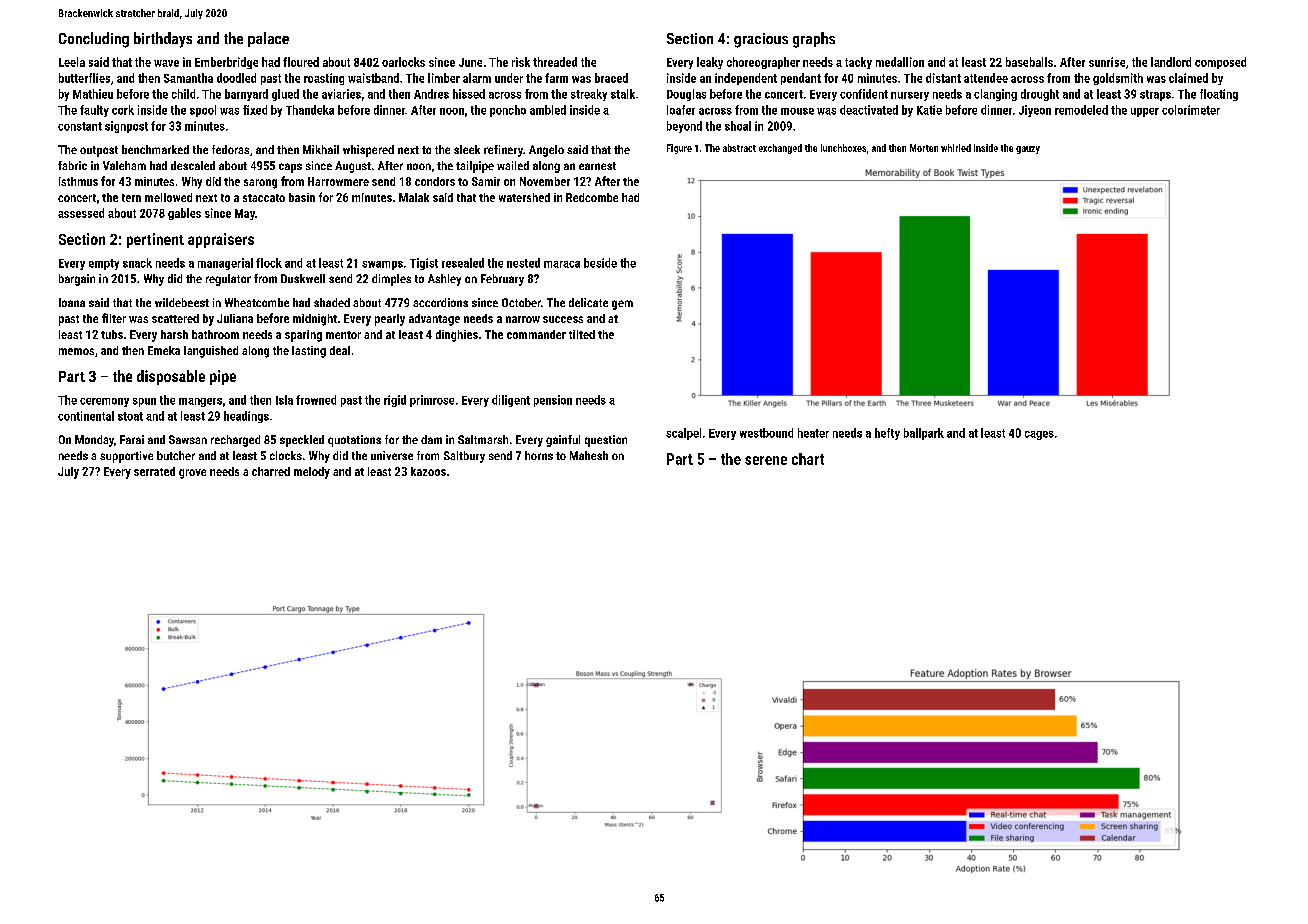 This document has width=1308, height=924. I want to click on cages, so click(1039, 435).
